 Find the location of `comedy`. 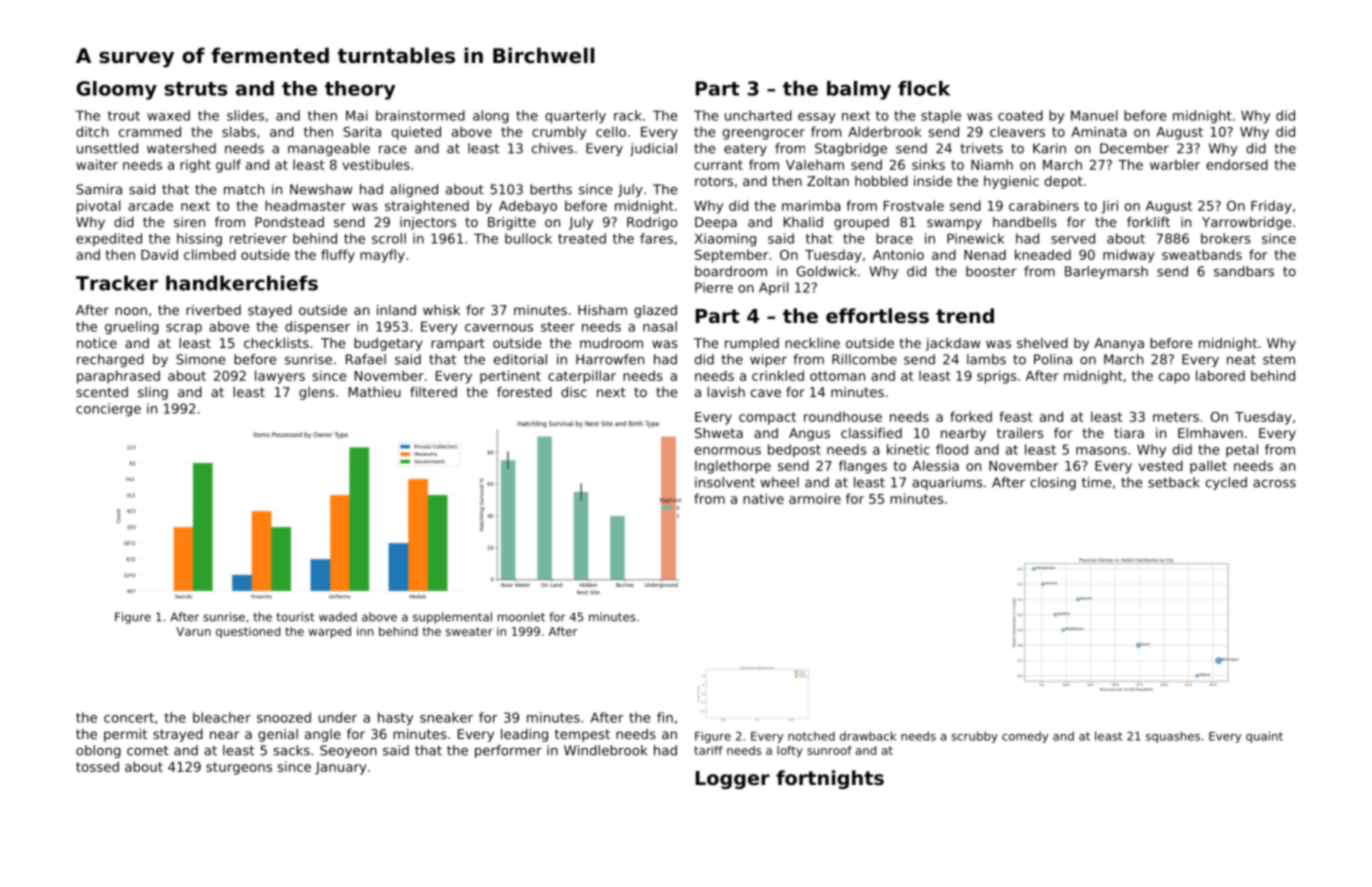

comedy is located at coordinates (1025, 737).
